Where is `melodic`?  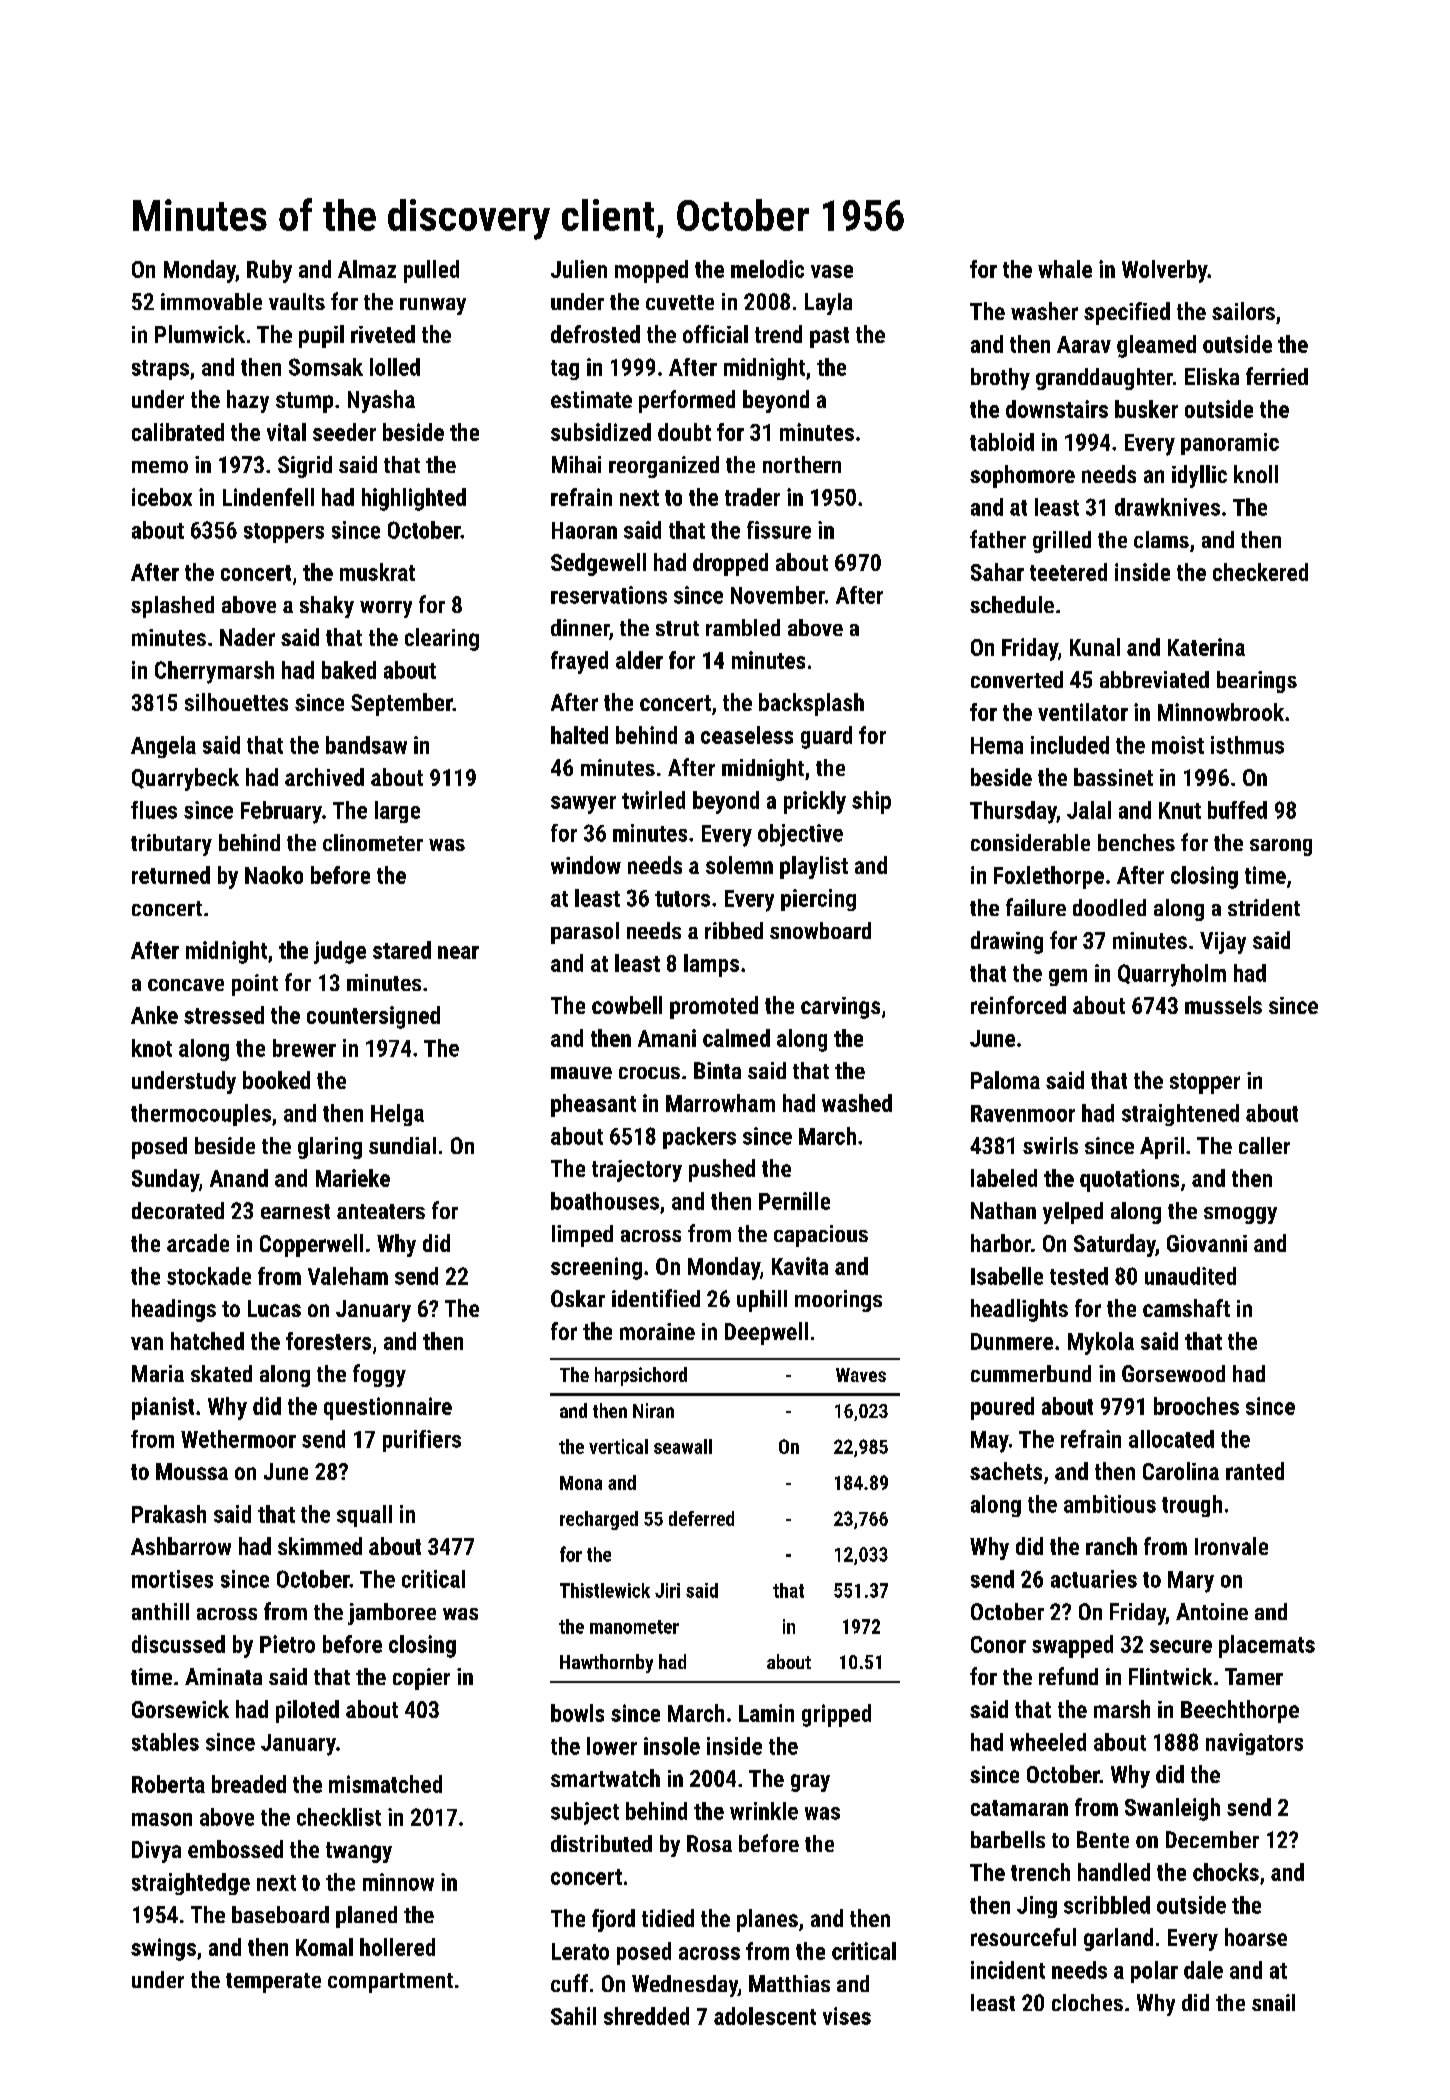 melodic is located at coordinates (767, 269).
